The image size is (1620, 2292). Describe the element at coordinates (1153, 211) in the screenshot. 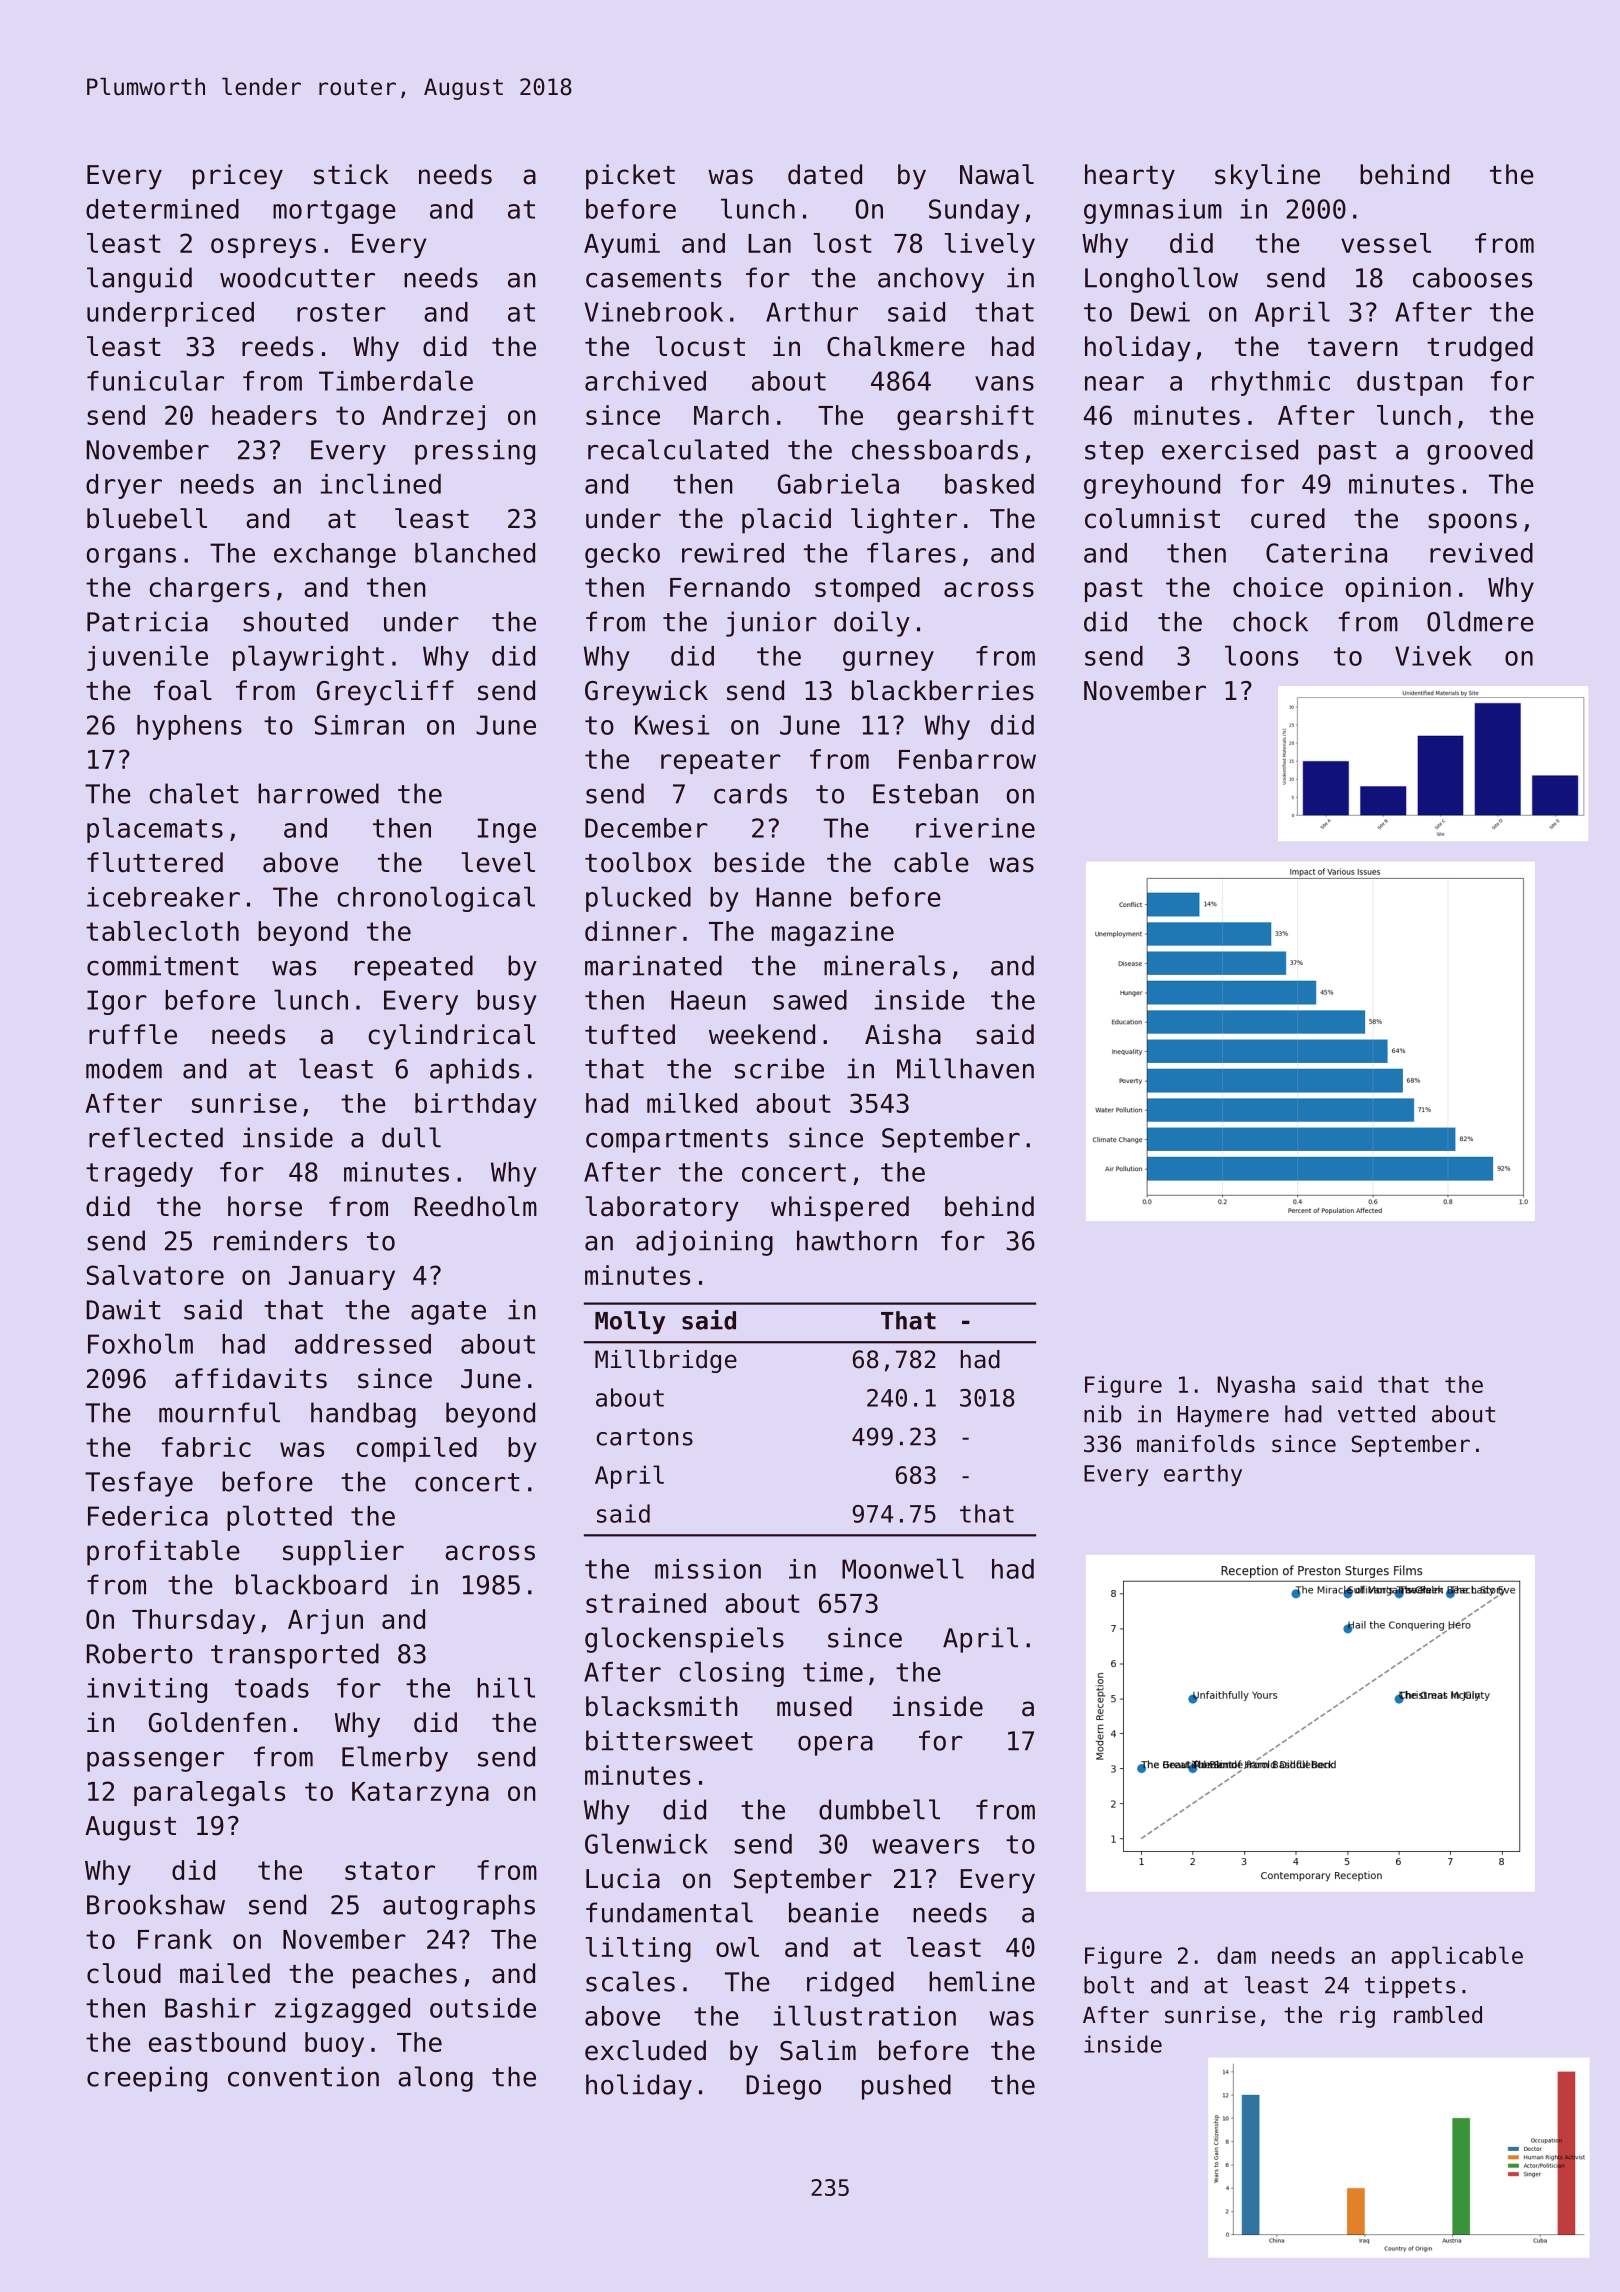

I see `gymnasium` at that location.
